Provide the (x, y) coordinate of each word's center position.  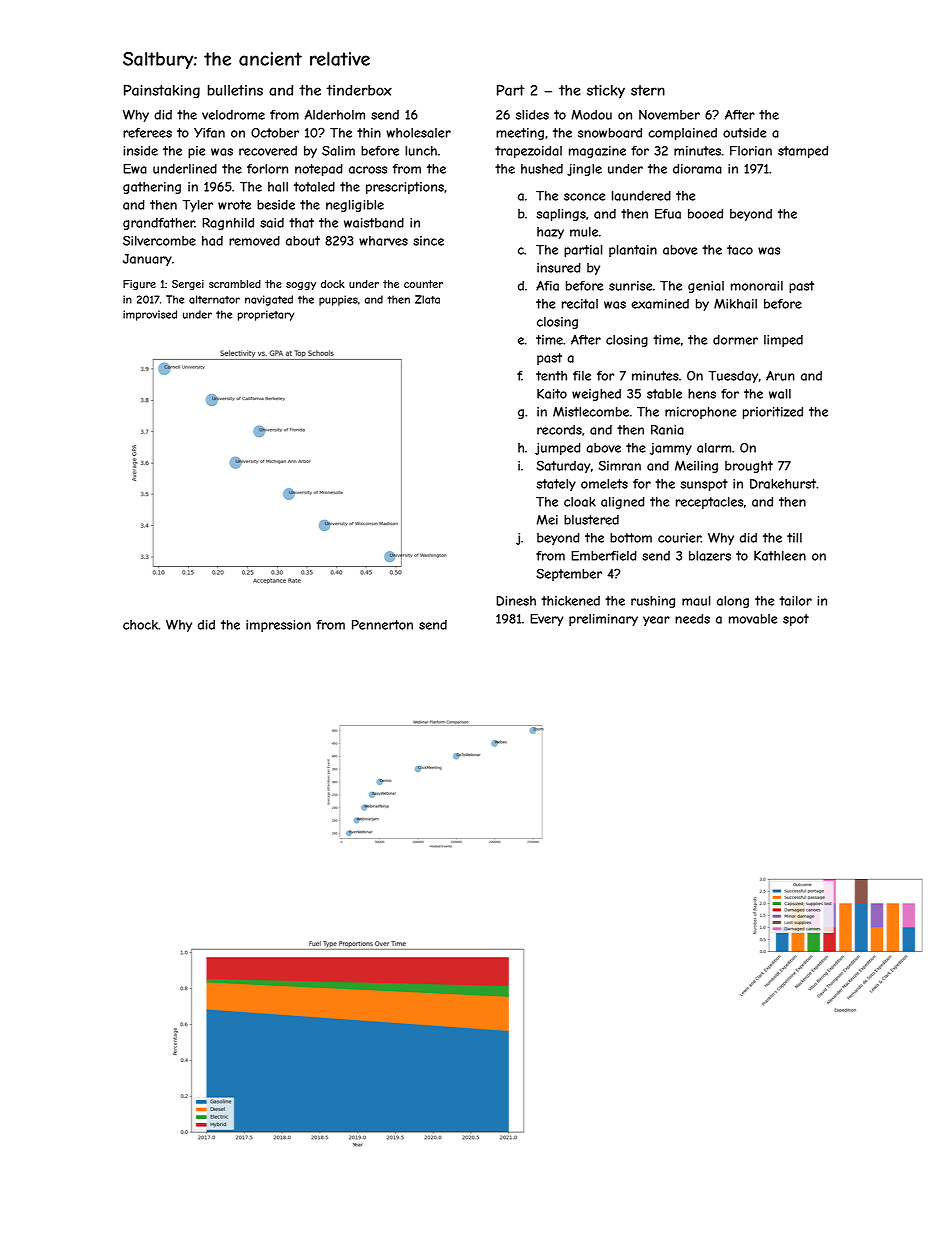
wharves (383, 241)
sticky (606, 92)
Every (547, 620)
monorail (757, 286)
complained (682, 134)
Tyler (198, 206)
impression (278, 626)
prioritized (773, 413)
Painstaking (162, 91)
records (559, 430)
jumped (558, 449)
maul (696, 601)
